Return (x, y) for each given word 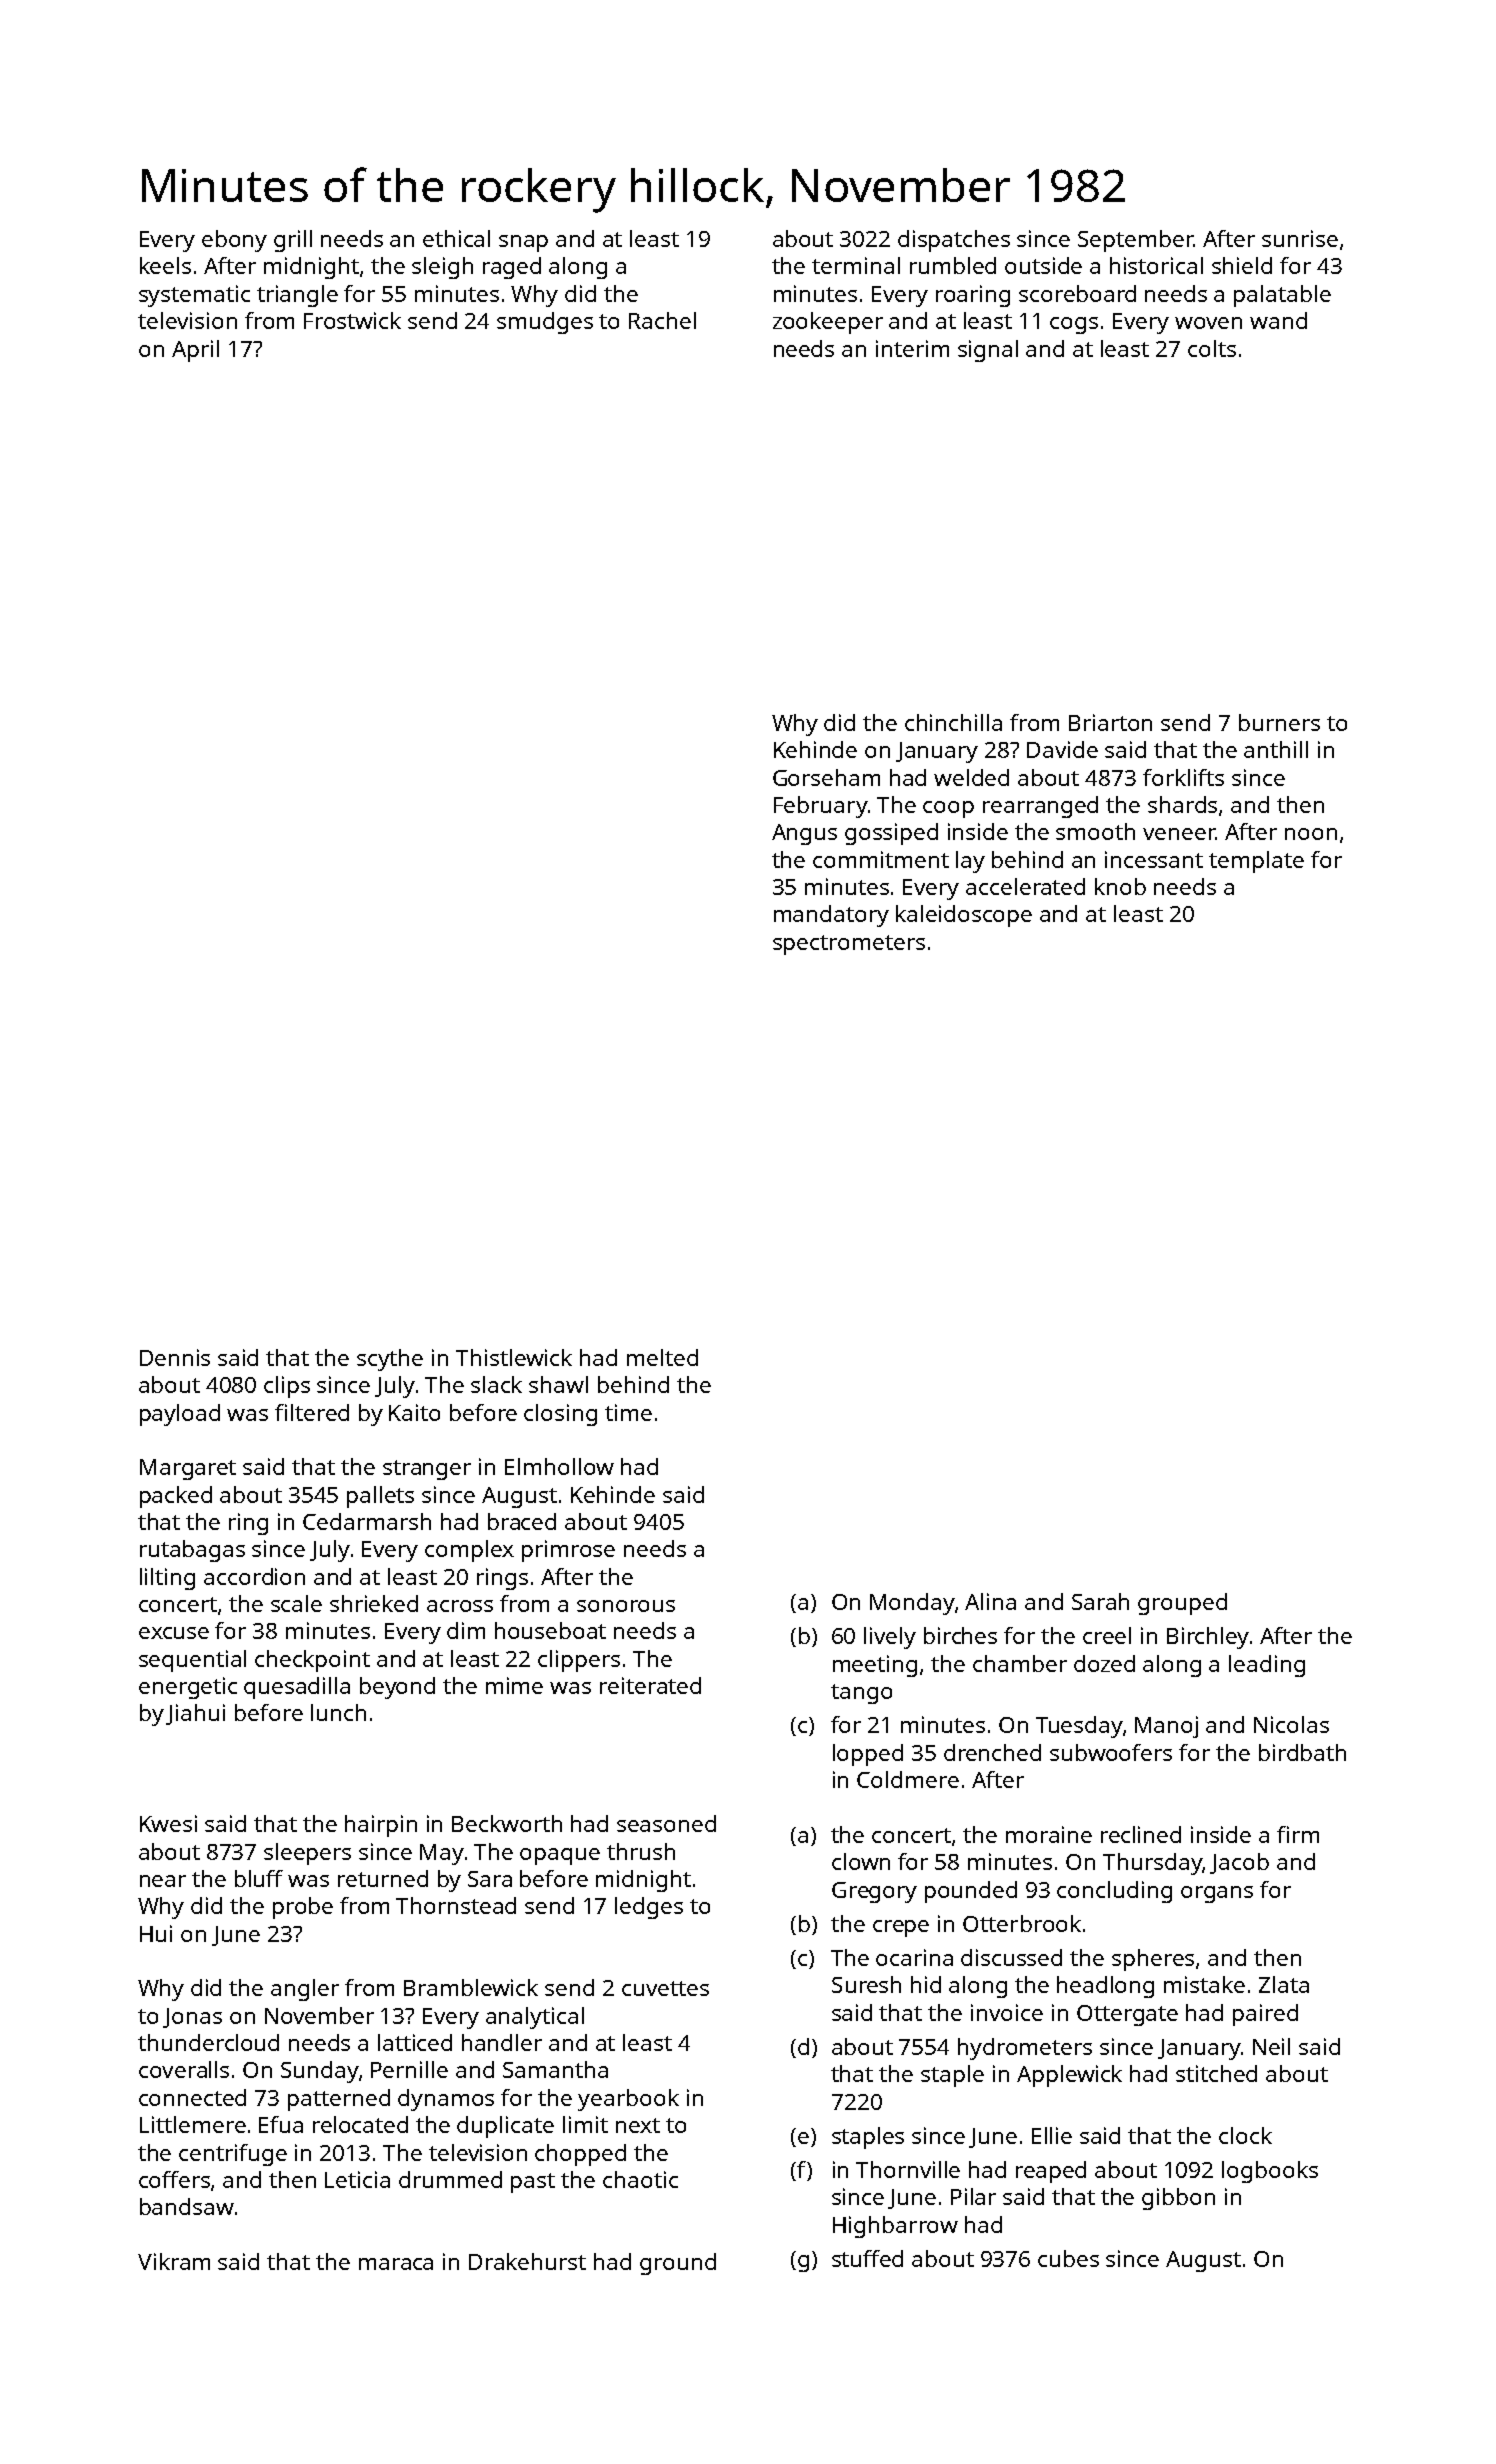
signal (988, 351)
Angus (804, 834)
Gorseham (826, 777)
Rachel (662, 320)
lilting (167, 1579)
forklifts (1183, 777)
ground (678, 2264)
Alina (990, 1601)
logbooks (1270, 2172)
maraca (396, 2264)
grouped (1182, 1604)
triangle (297, 296)
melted (662, 1357)
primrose (568, 1551)
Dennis (175, 1357)
